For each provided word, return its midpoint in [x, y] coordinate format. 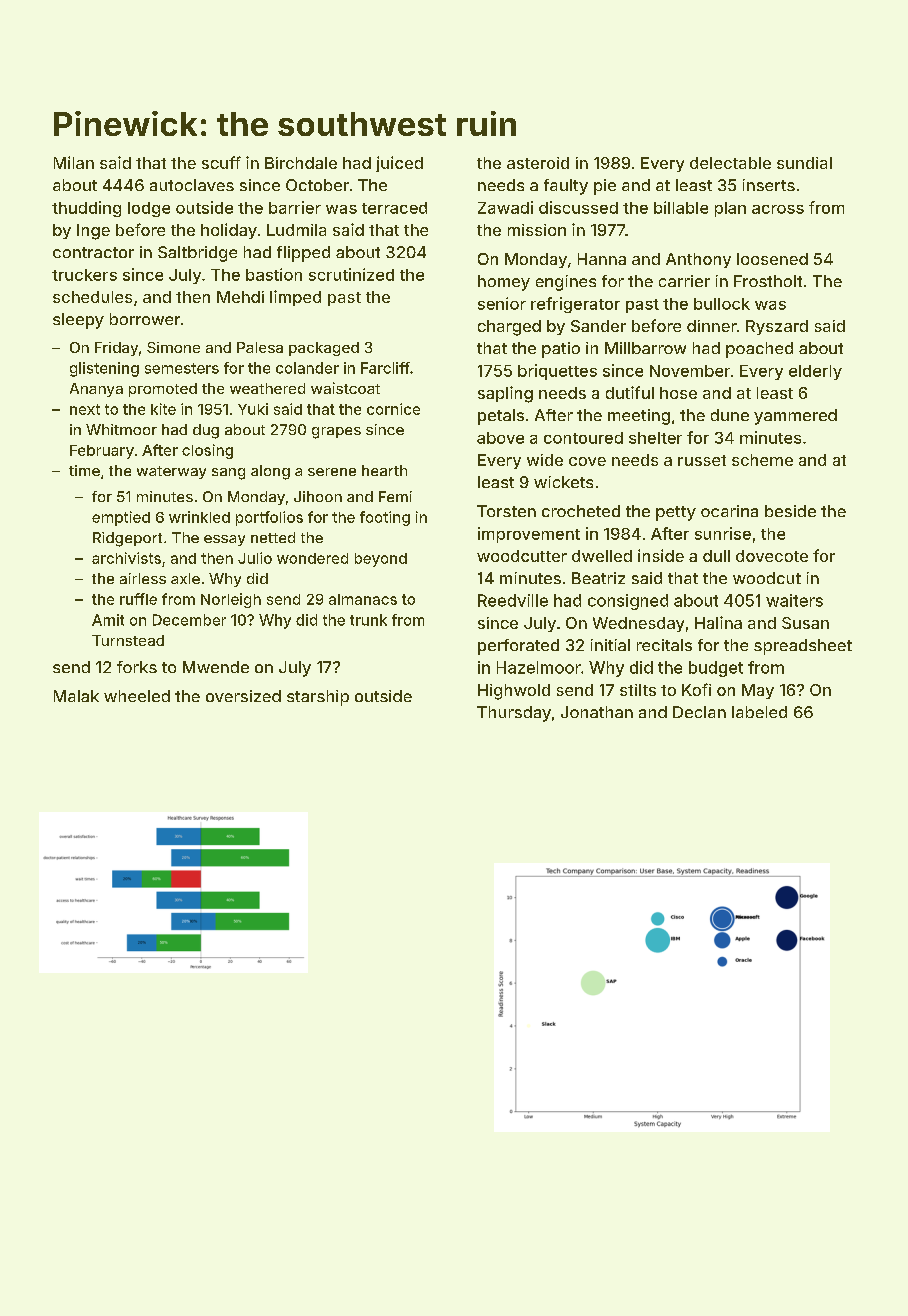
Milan [74, 162]
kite [163, 409]
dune [730, 415]
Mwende [216, 667]
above [500, 438]
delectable [730, 163]
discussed [578, 207]
